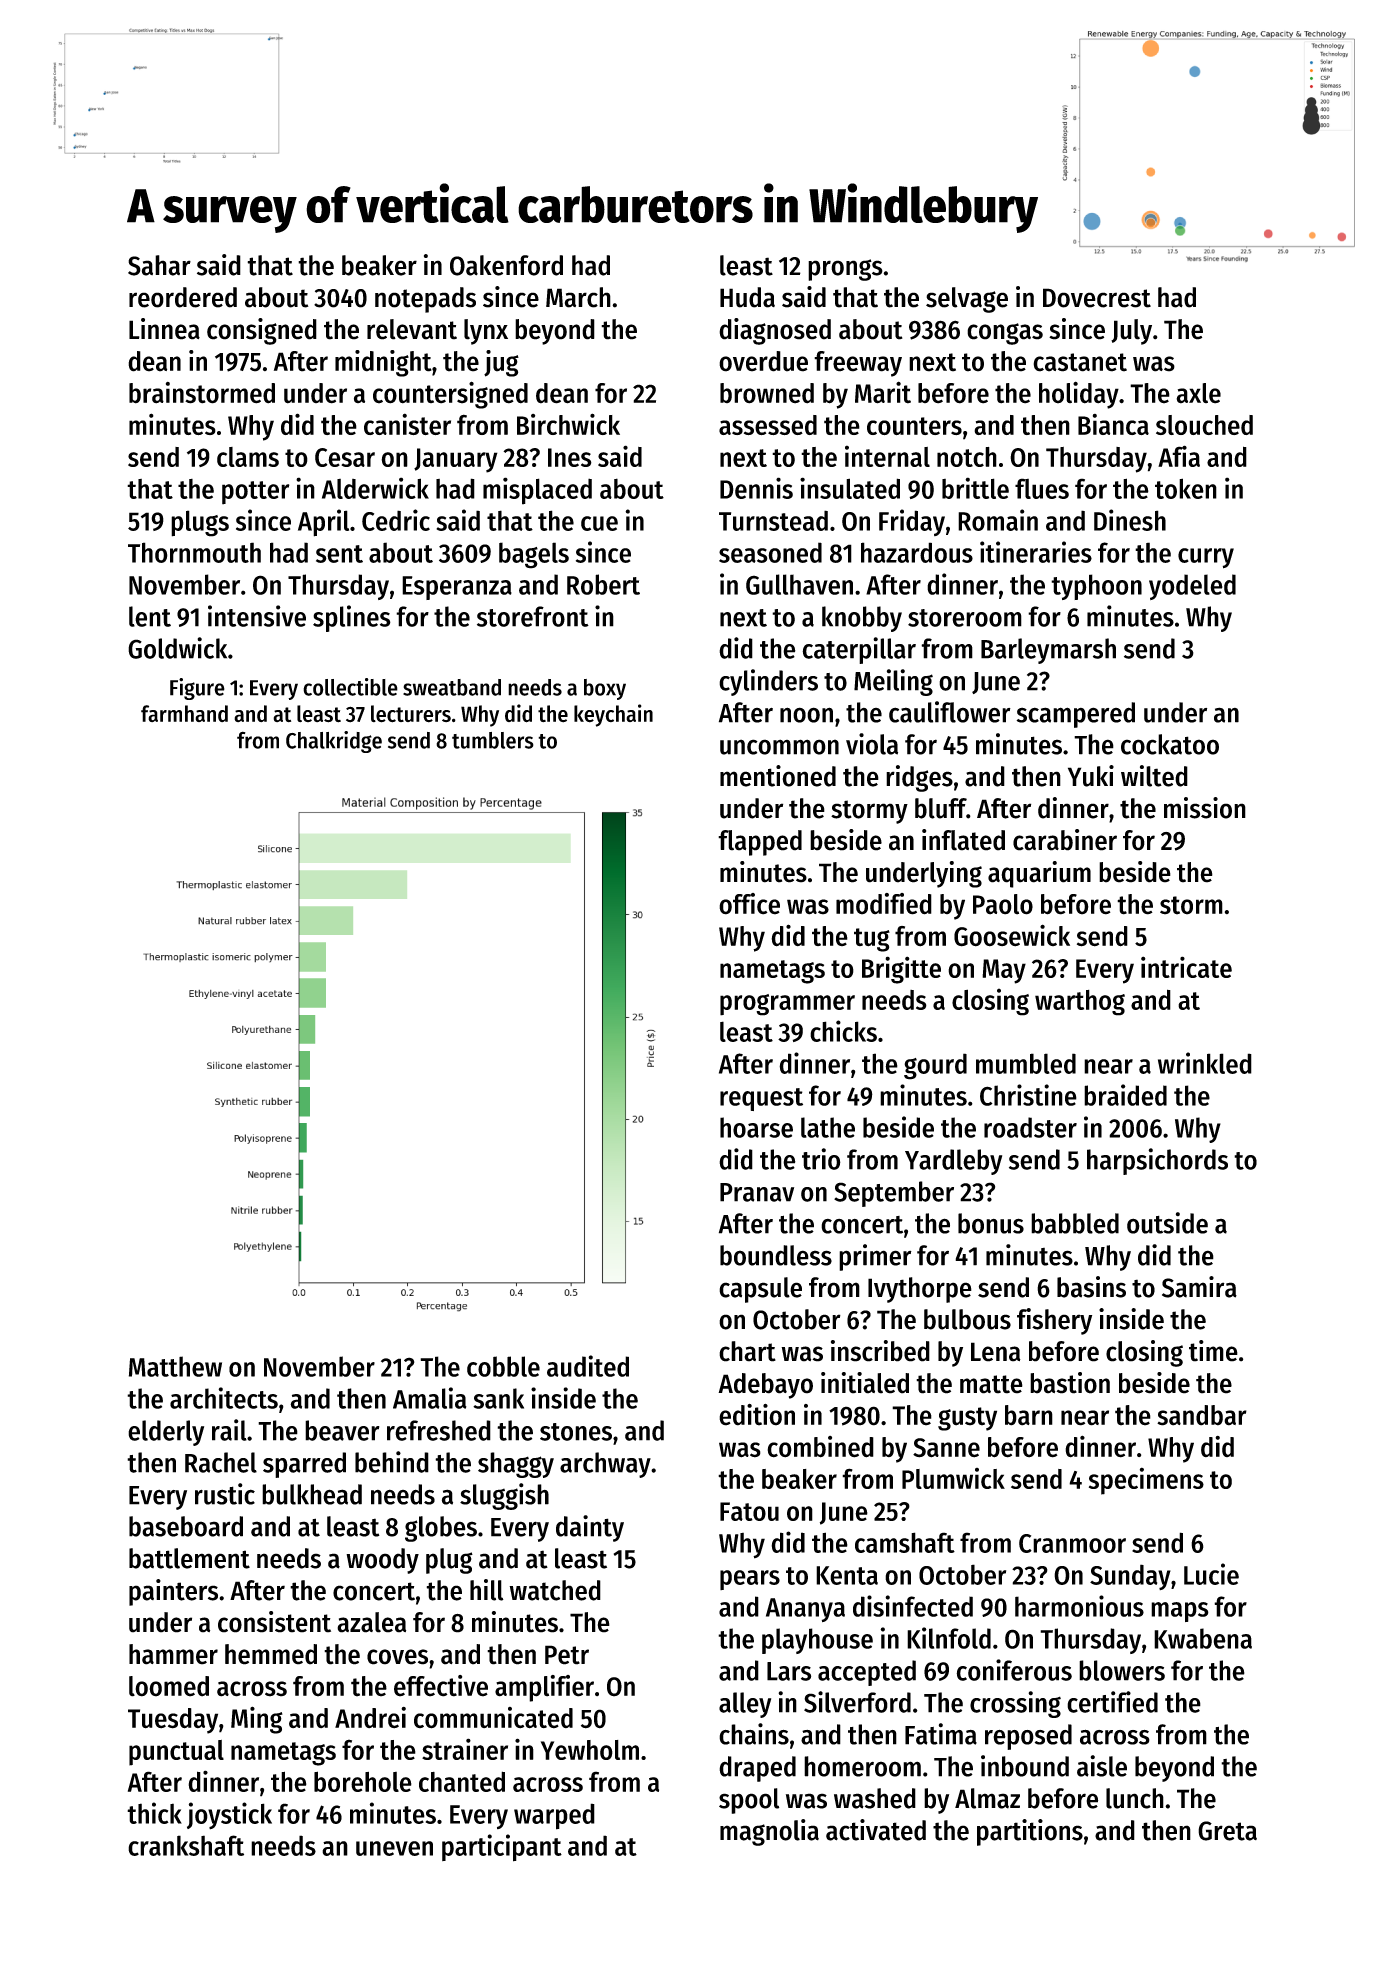  What do you see at coordinates (554, 1816) in the image?
I see `warped` at bounding box center [554, 1816].
